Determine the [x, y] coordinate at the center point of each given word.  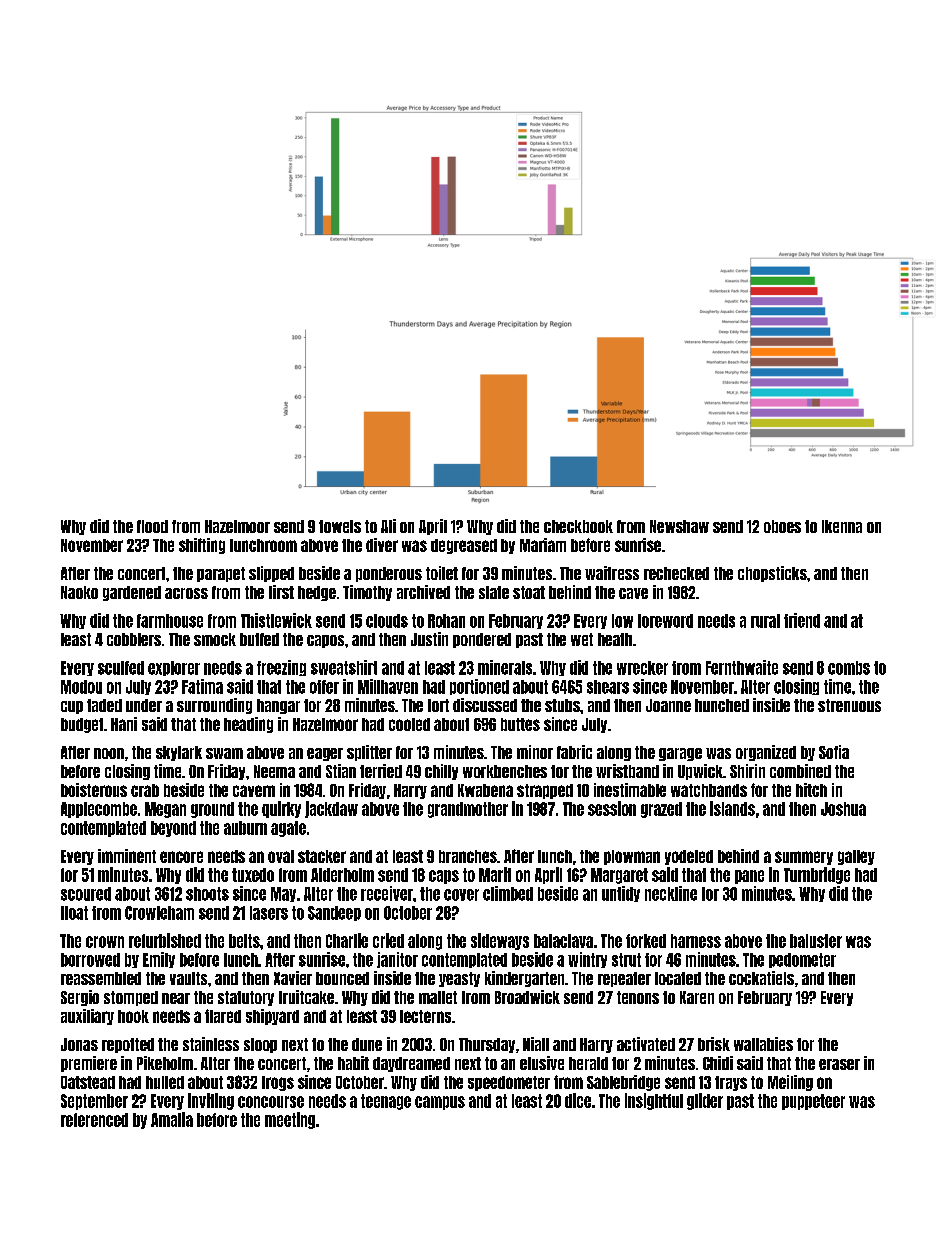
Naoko [79, 592]
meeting [290, 1120]
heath [615, 639]
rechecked [676, 573]
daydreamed [411, 1064]
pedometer [802, 960]
